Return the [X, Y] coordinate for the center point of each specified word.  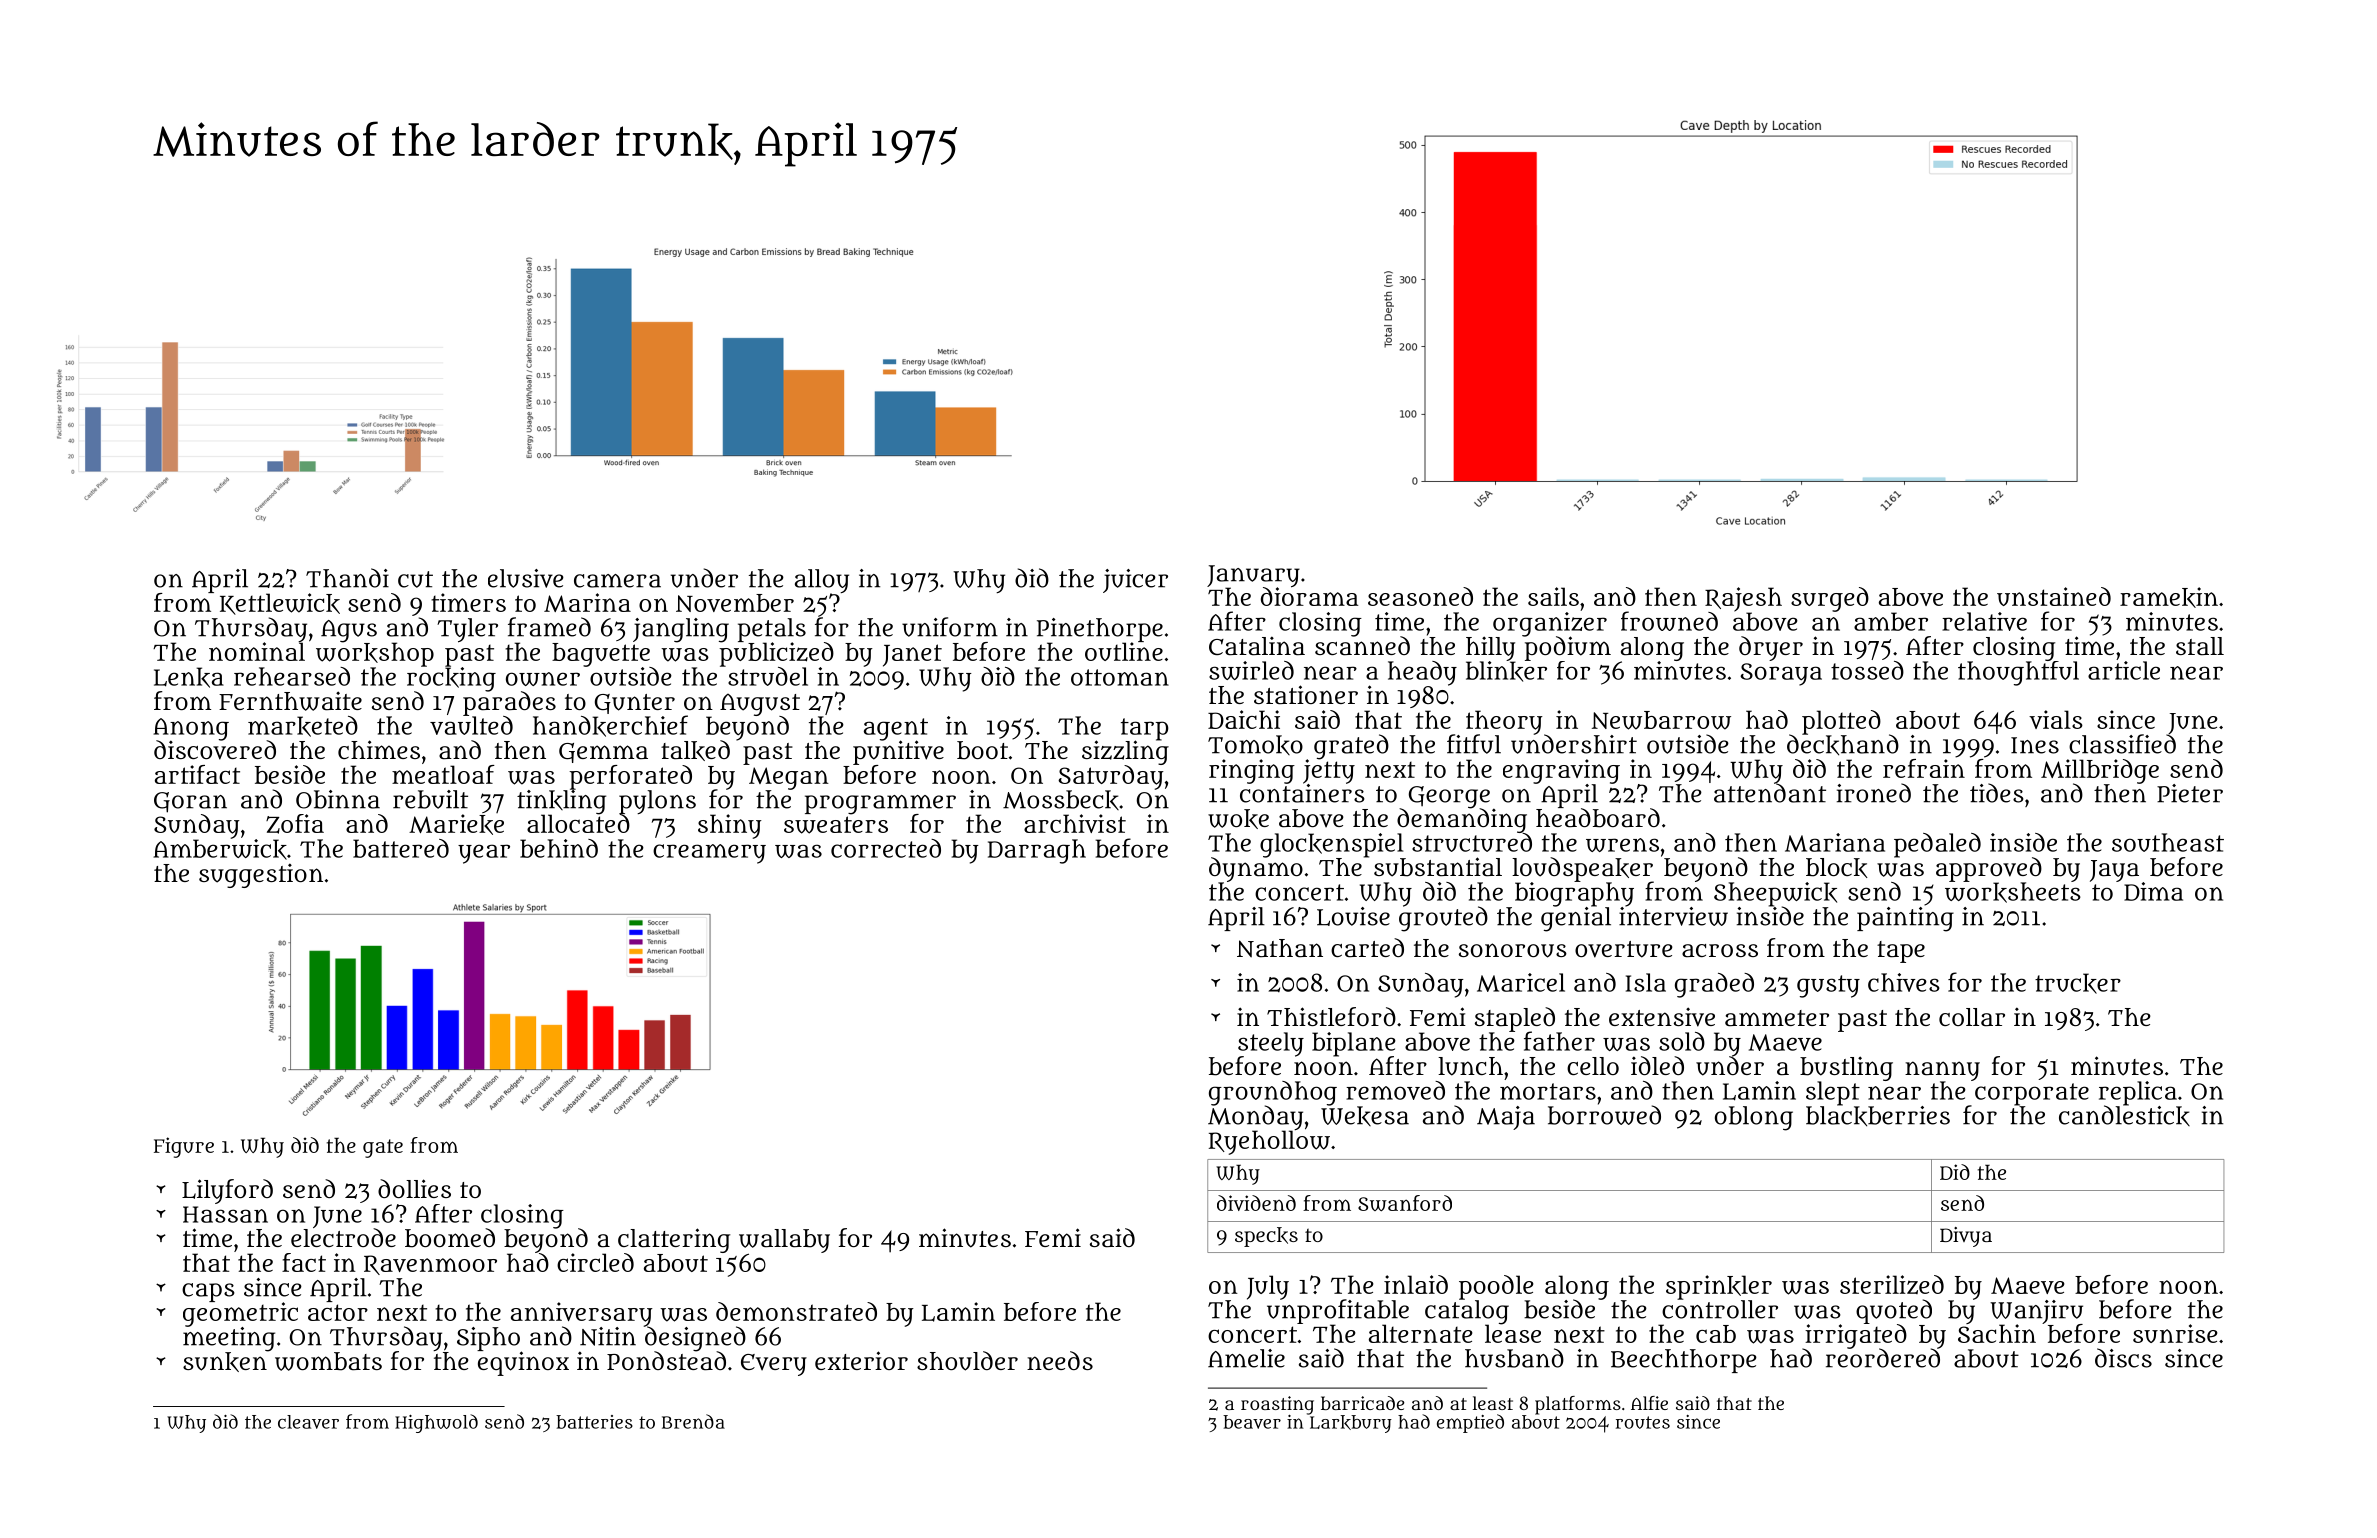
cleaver [308, 1422]
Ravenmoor [430, 1265]
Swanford [1405, 1203]
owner [543, 679]
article [2124, 670]
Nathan [1280, 948]
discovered [215, 750]
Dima [2153, 891]
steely [1271, 1044]
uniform [950, 627]
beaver [1252, 1422]
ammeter [1777, 1018]
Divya [1966, 1237]
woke [1238, 819]
